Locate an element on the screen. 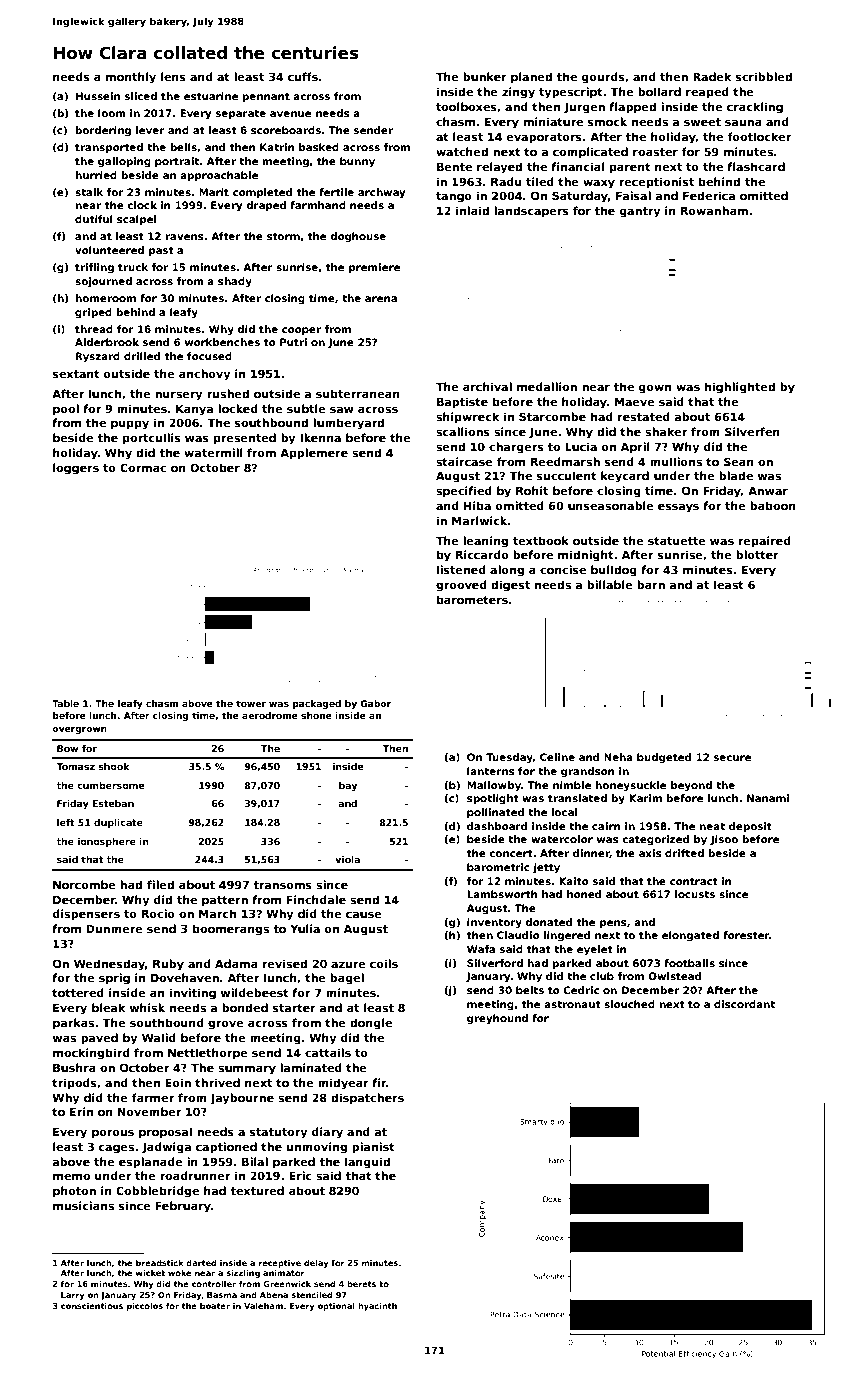 The width and height of the screenshot is (849, 1400). cuffs is located at coordinates (303, 76).
